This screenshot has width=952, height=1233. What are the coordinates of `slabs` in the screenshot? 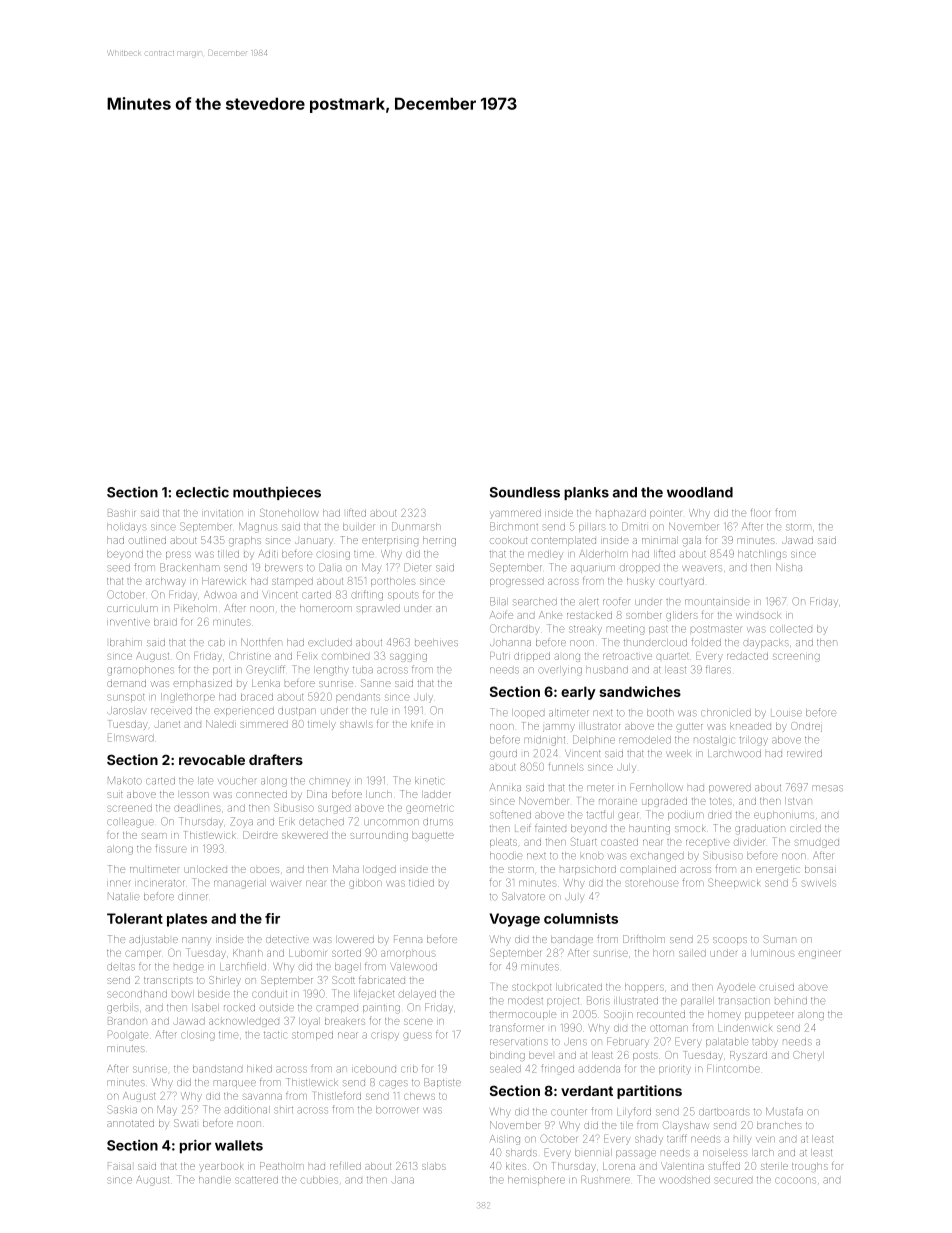 It's located at (434, 1167).
